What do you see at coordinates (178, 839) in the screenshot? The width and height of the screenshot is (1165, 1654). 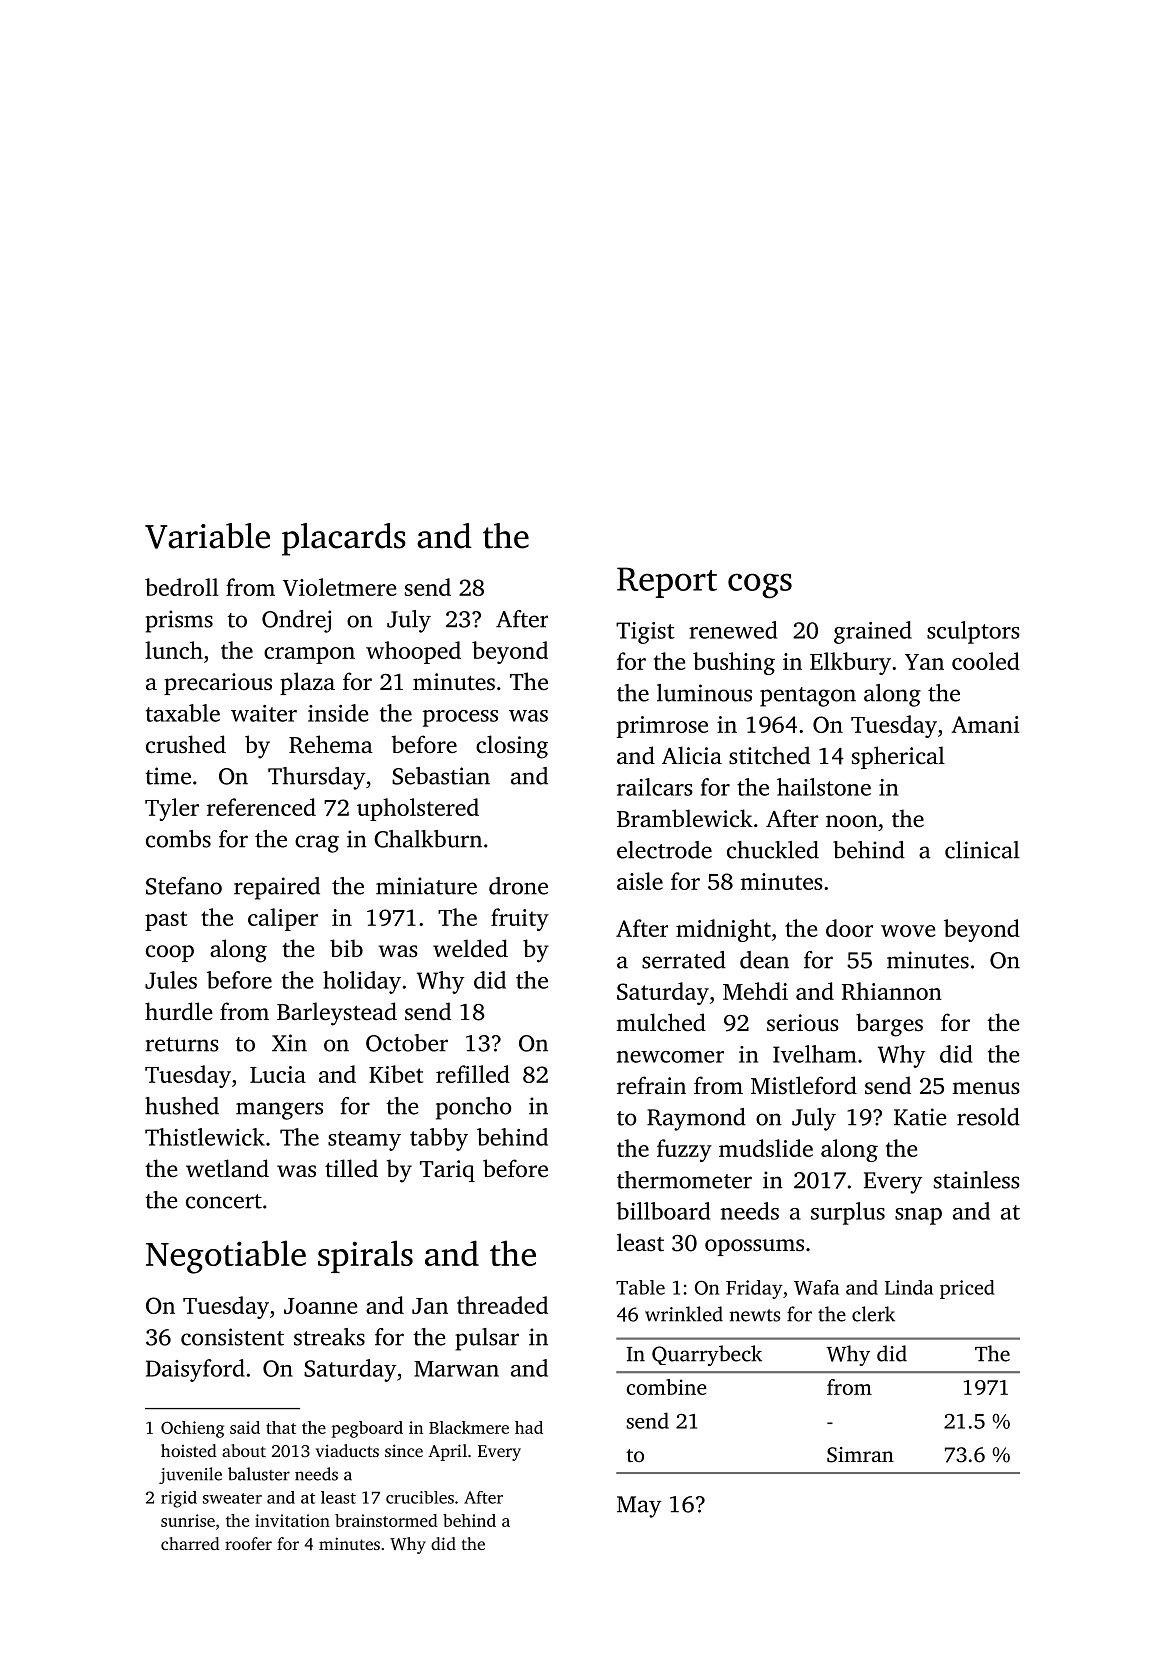 I see `combs` at bounding box center [178, 839].
